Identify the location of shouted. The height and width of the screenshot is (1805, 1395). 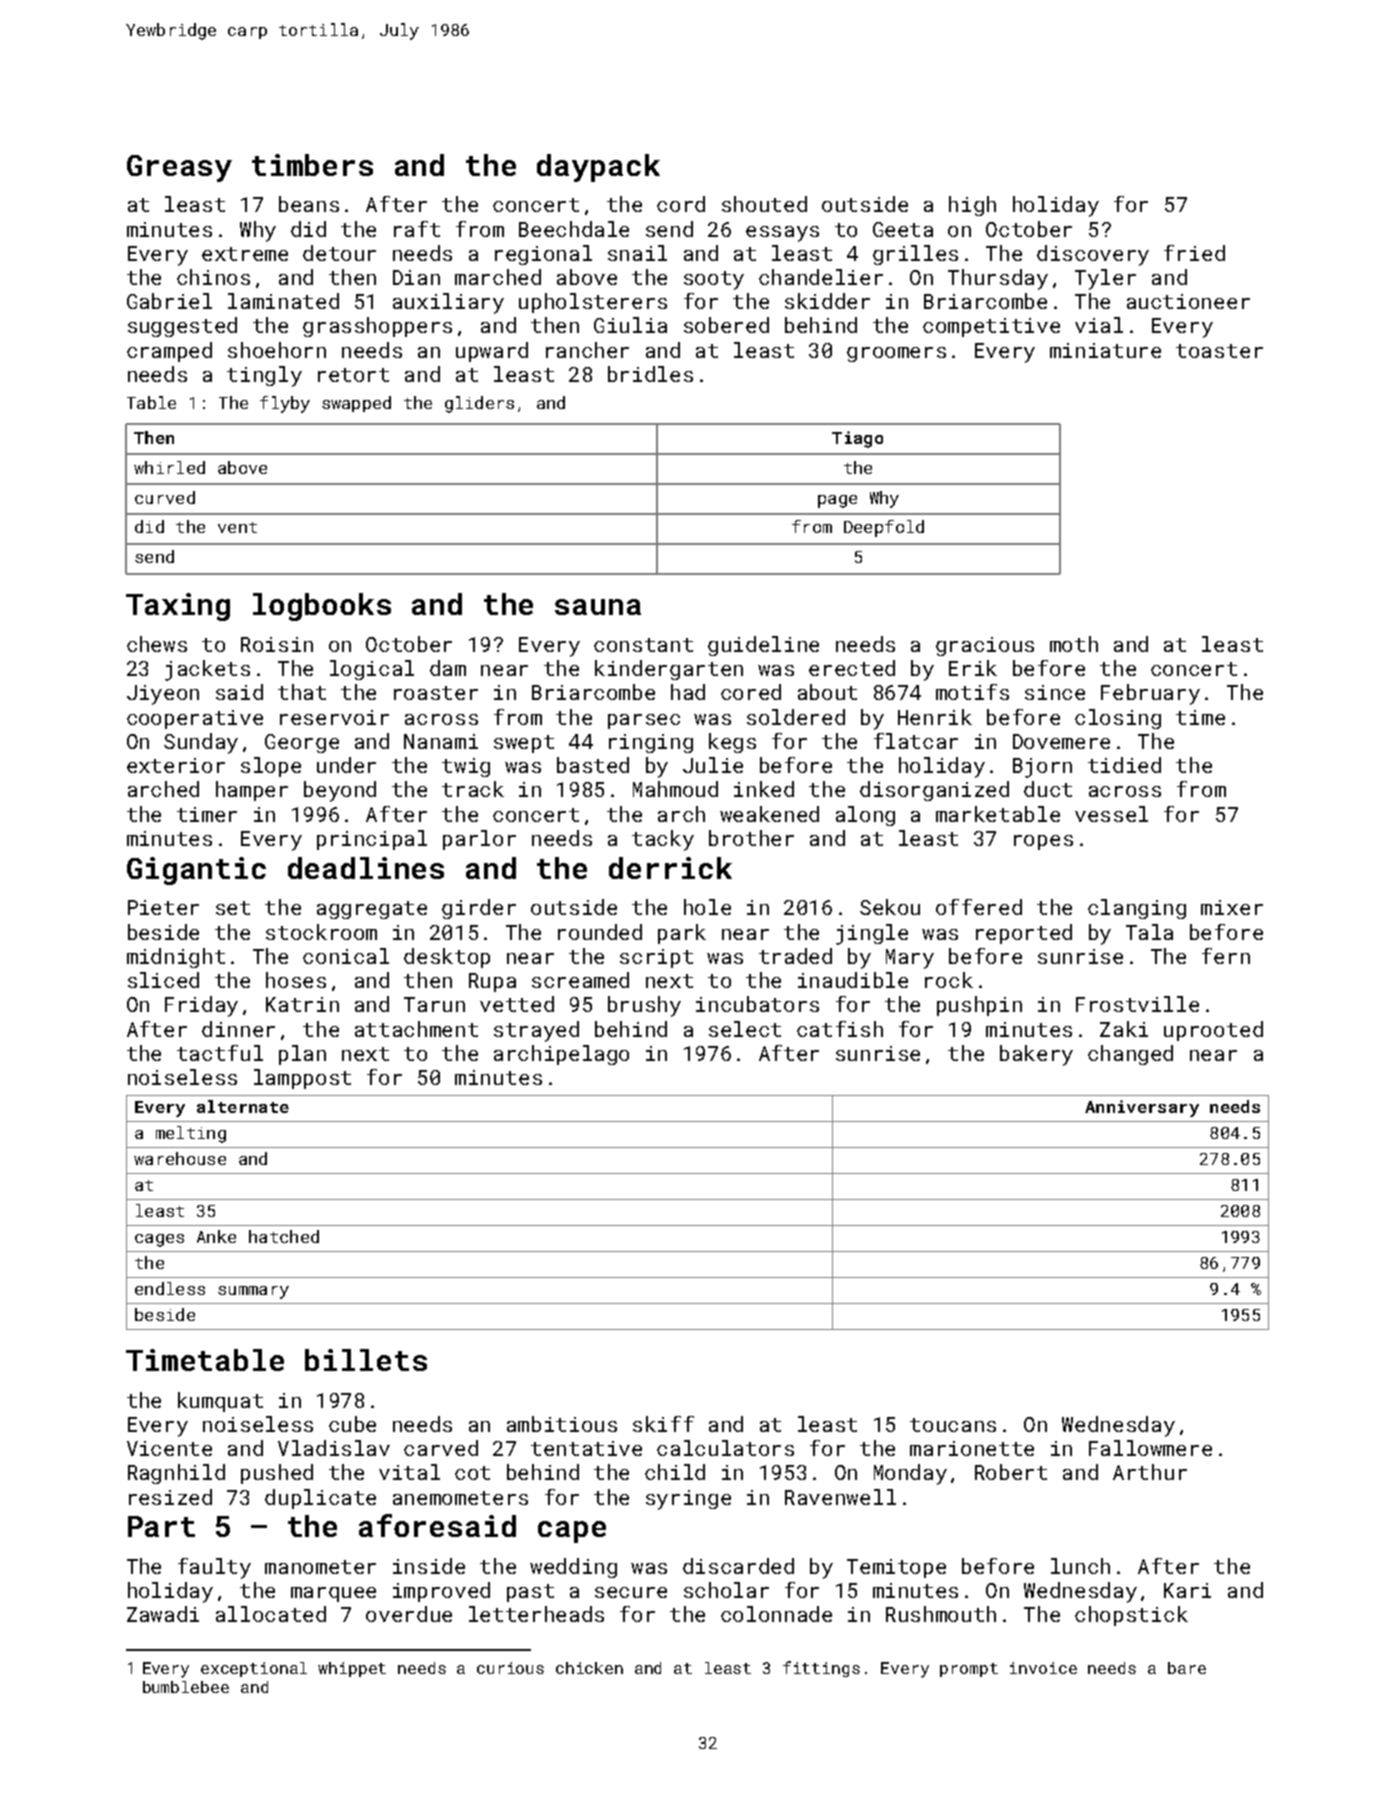
(764, 204).
